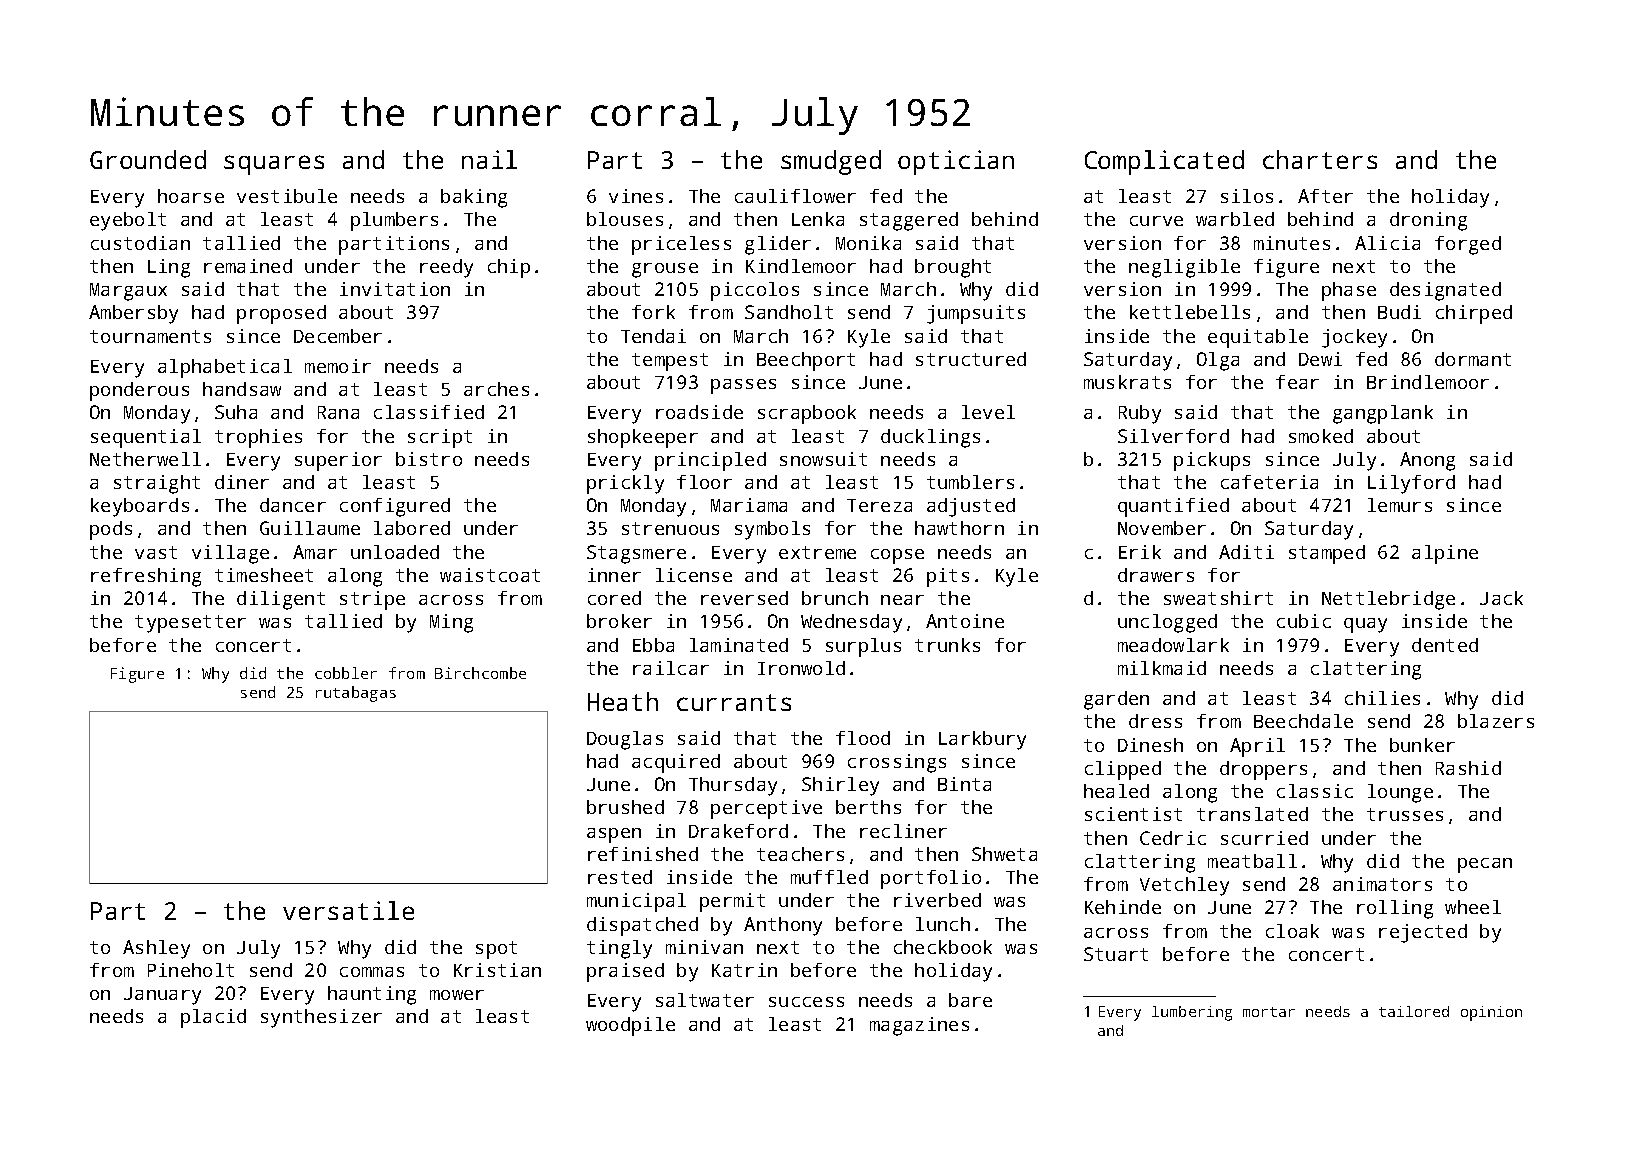 The height and width of the page is (1154, 1631). Describe the element at coordinates (496, 389) in the page. I see `arches` at that location.
